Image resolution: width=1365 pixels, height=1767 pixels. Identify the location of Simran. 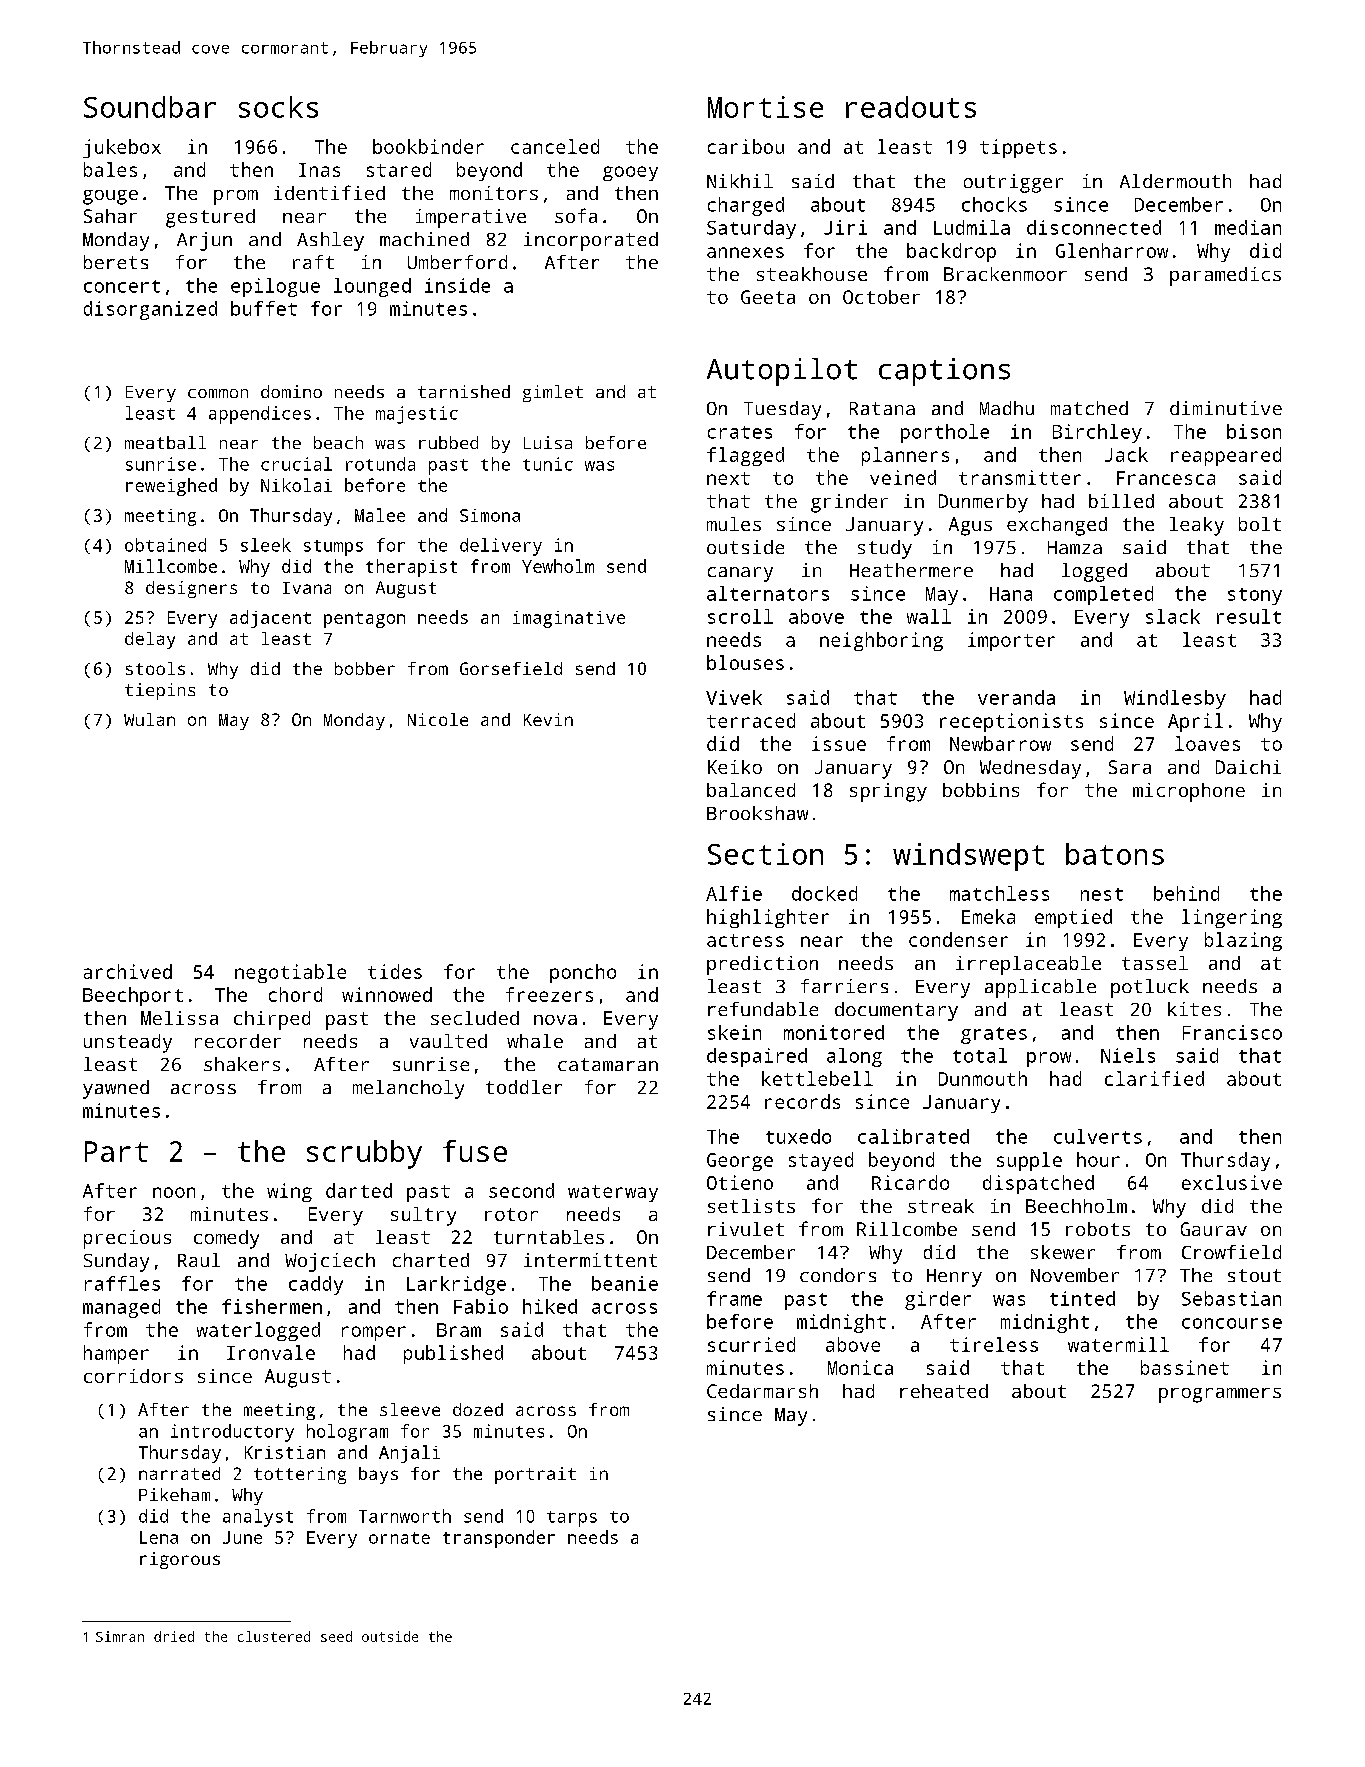
(120, 1636).
